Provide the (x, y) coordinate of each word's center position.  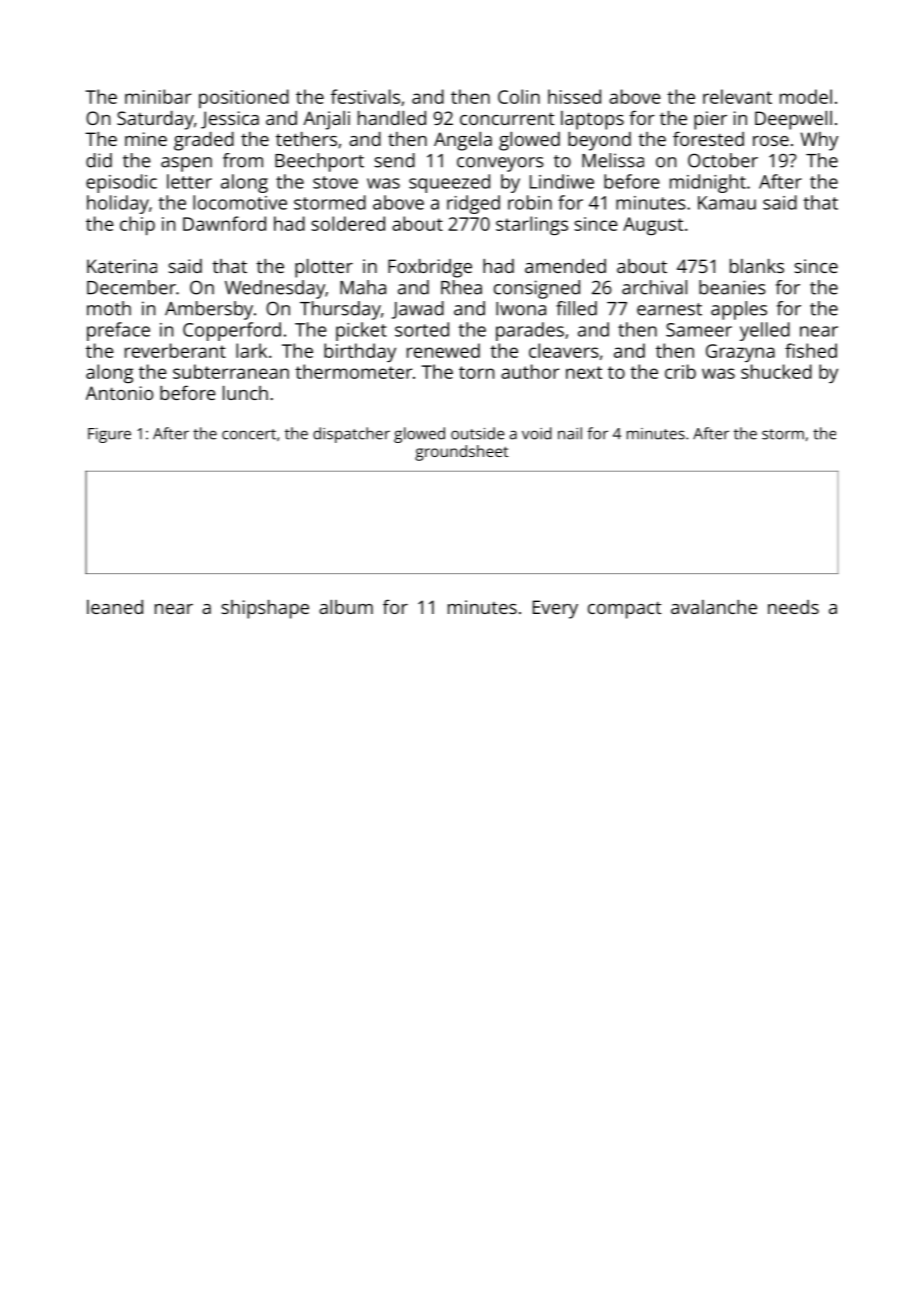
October (723, 160)
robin (530, 202)
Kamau (727, 203)
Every (555, 609)
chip (137, 225)
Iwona (521, 309)
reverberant (175, 350)
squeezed (449, 183)
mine (146, 139)
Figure (109, 435)
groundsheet (461, 453)
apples (739, 310)
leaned (115, 607)
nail (570, 433)
